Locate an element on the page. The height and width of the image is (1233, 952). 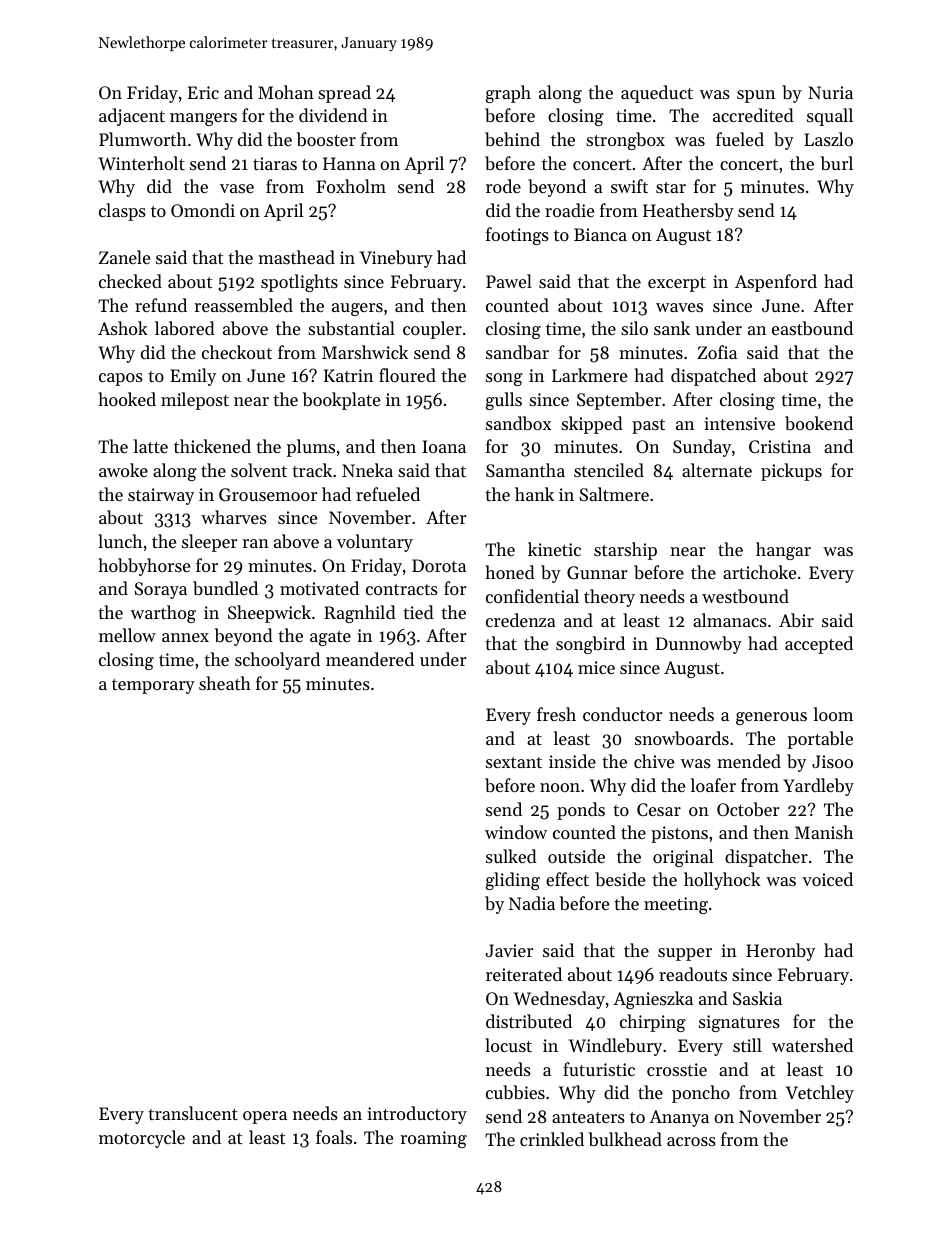
floured is located at coordinates (407, 375).
